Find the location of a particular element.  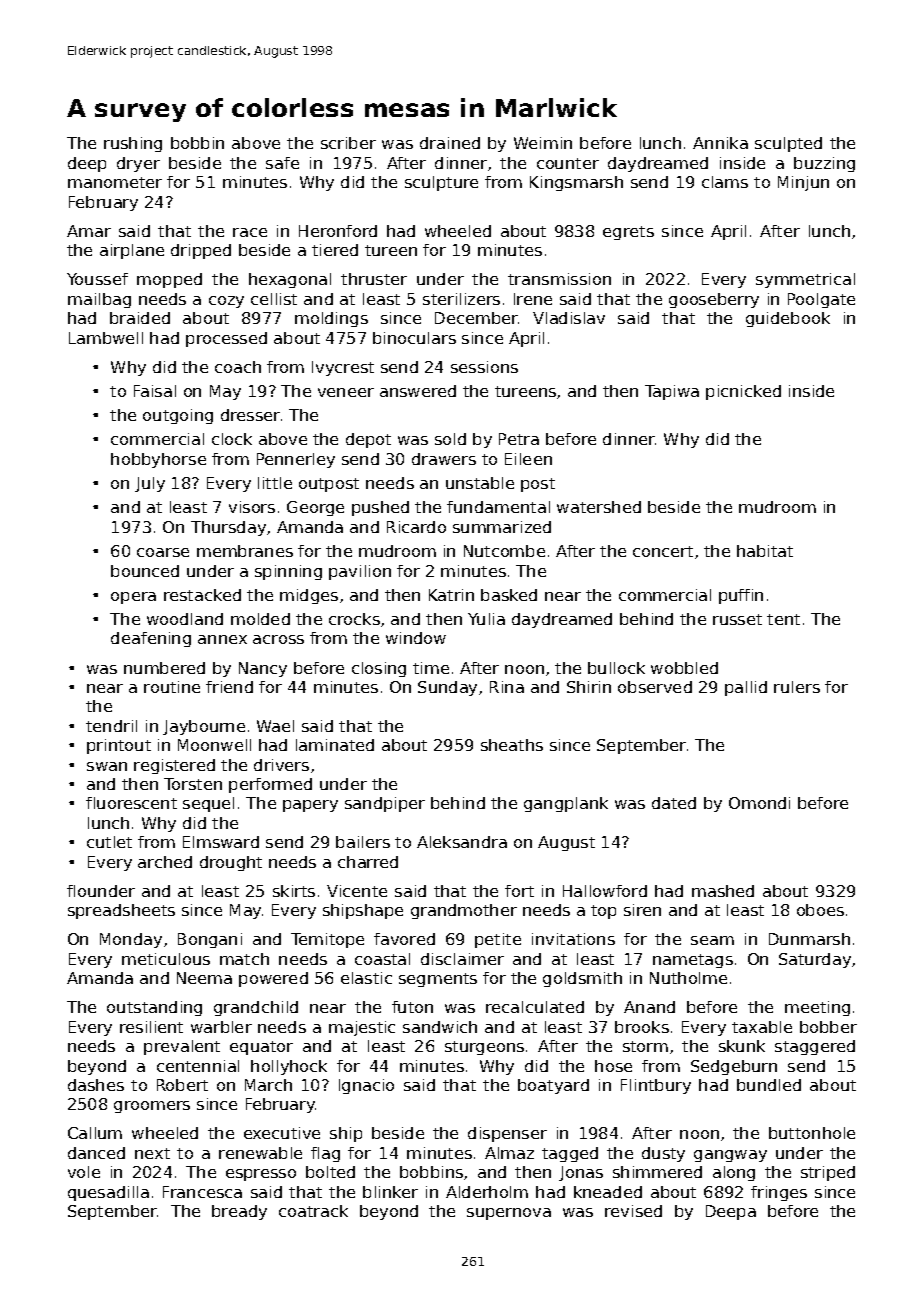

scriber is located at coordinates (348, 143).
